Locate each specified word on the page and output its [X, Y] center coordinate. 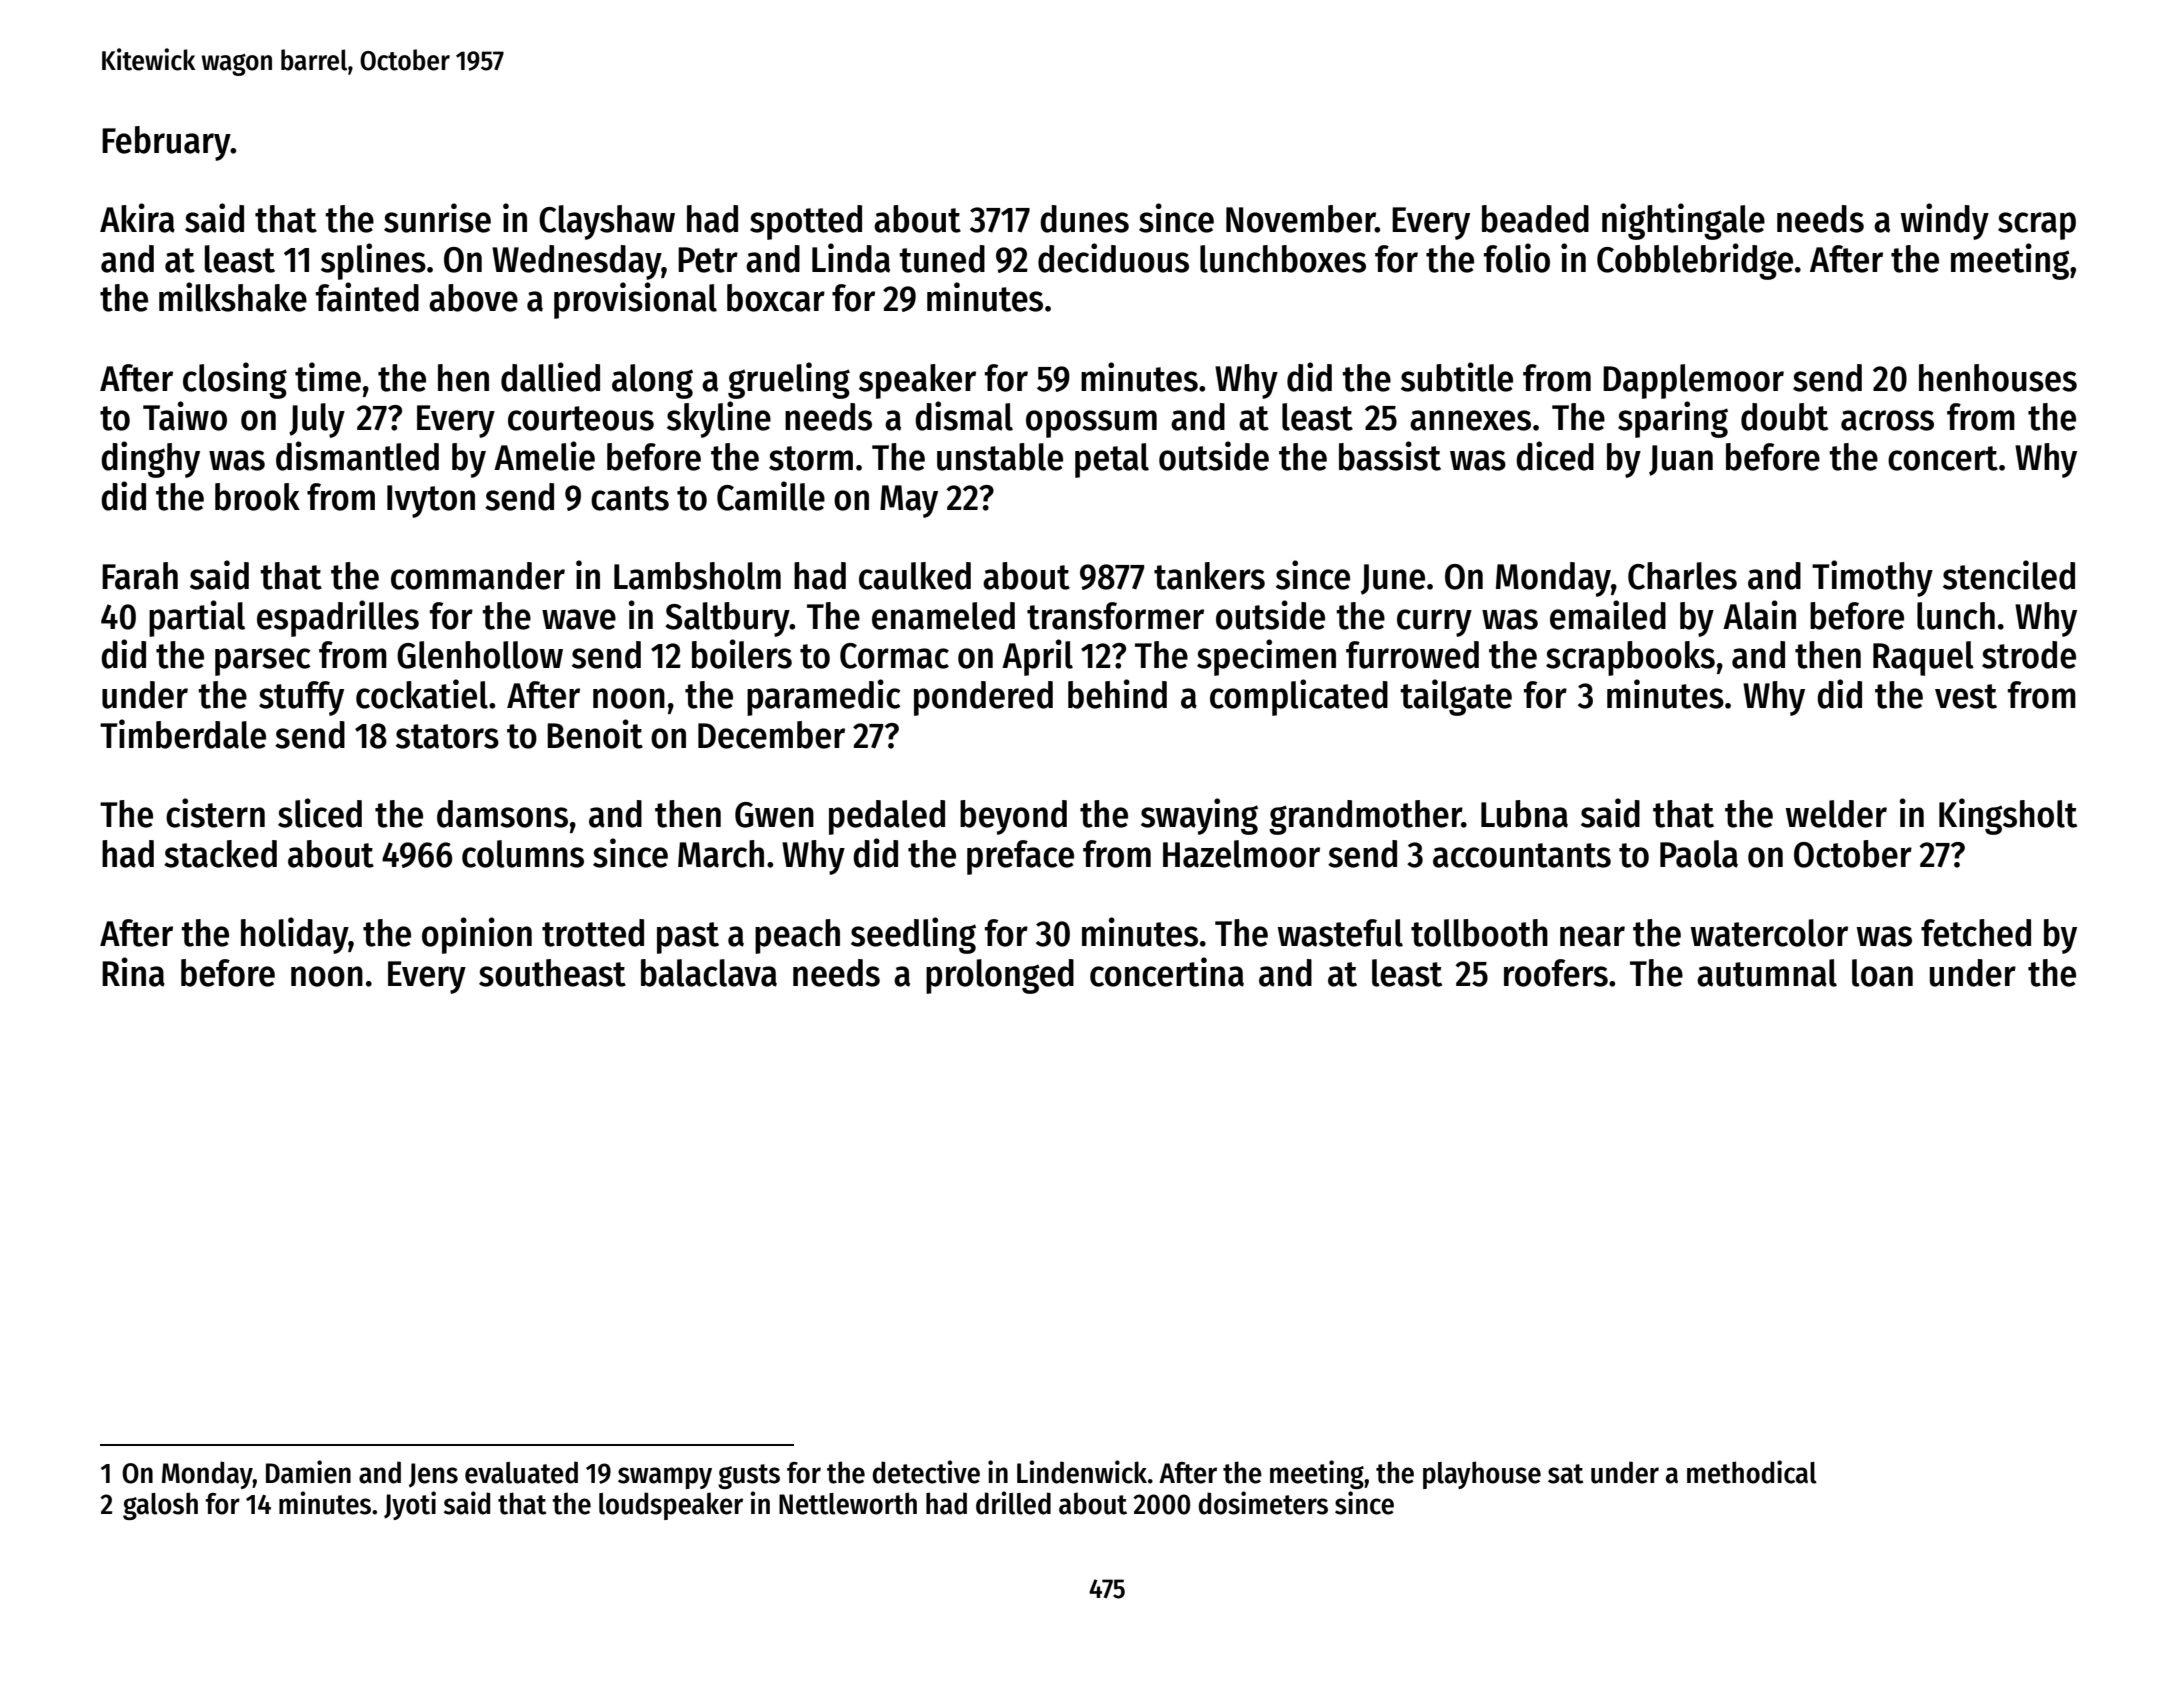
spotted [806, 222]
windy [1945, 221]
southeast [552, 973]
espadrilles [338, 618]
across [1887, 420]
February [166, 143]
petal [1112, 460]
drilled [1013, 1503]
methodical [1752, 1472]
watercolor [1769, 933]
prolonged [1000, 976]
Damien [308, 1472]
